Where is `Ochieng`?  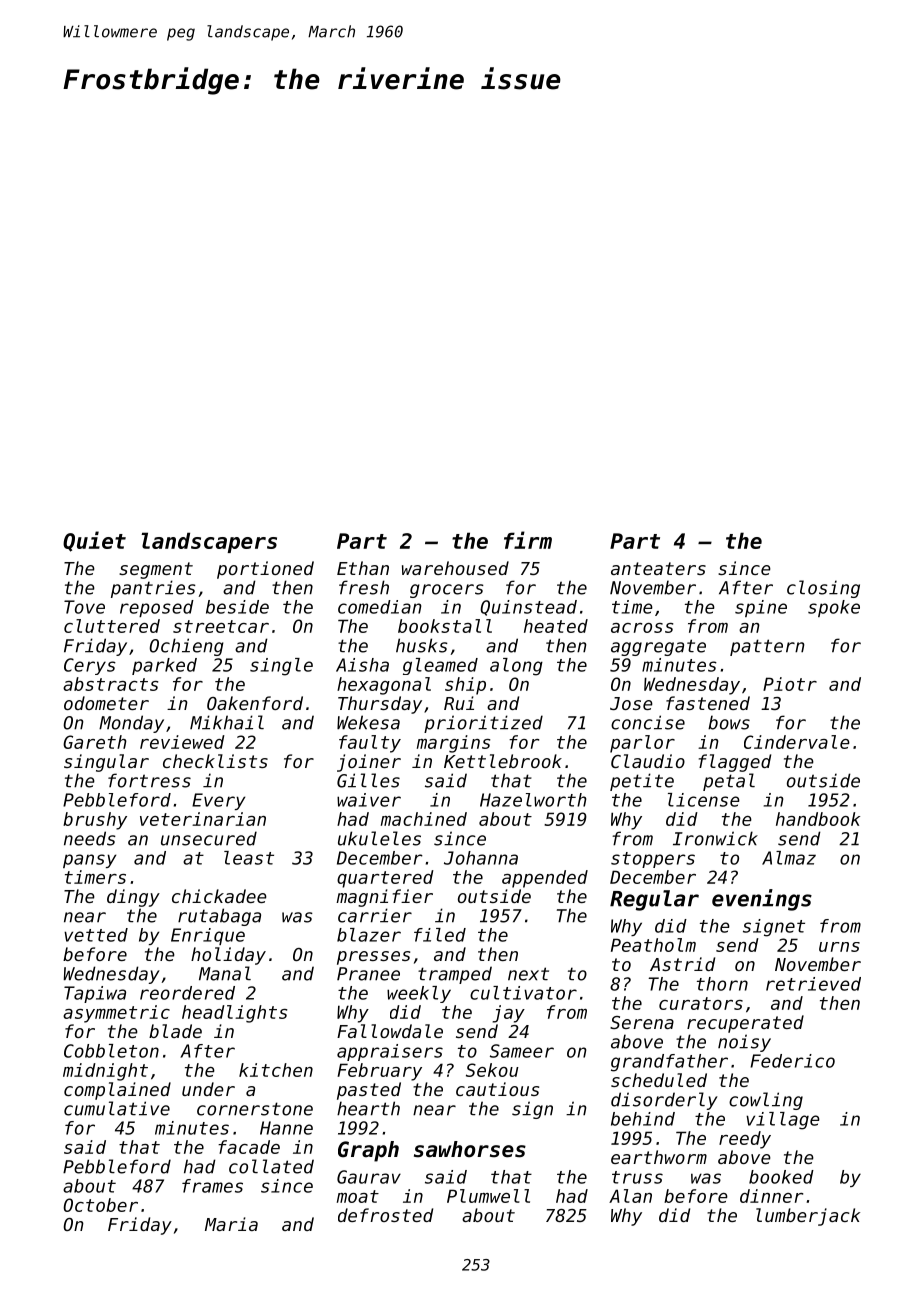 Ochieng is located at coordinates (186, 647).
